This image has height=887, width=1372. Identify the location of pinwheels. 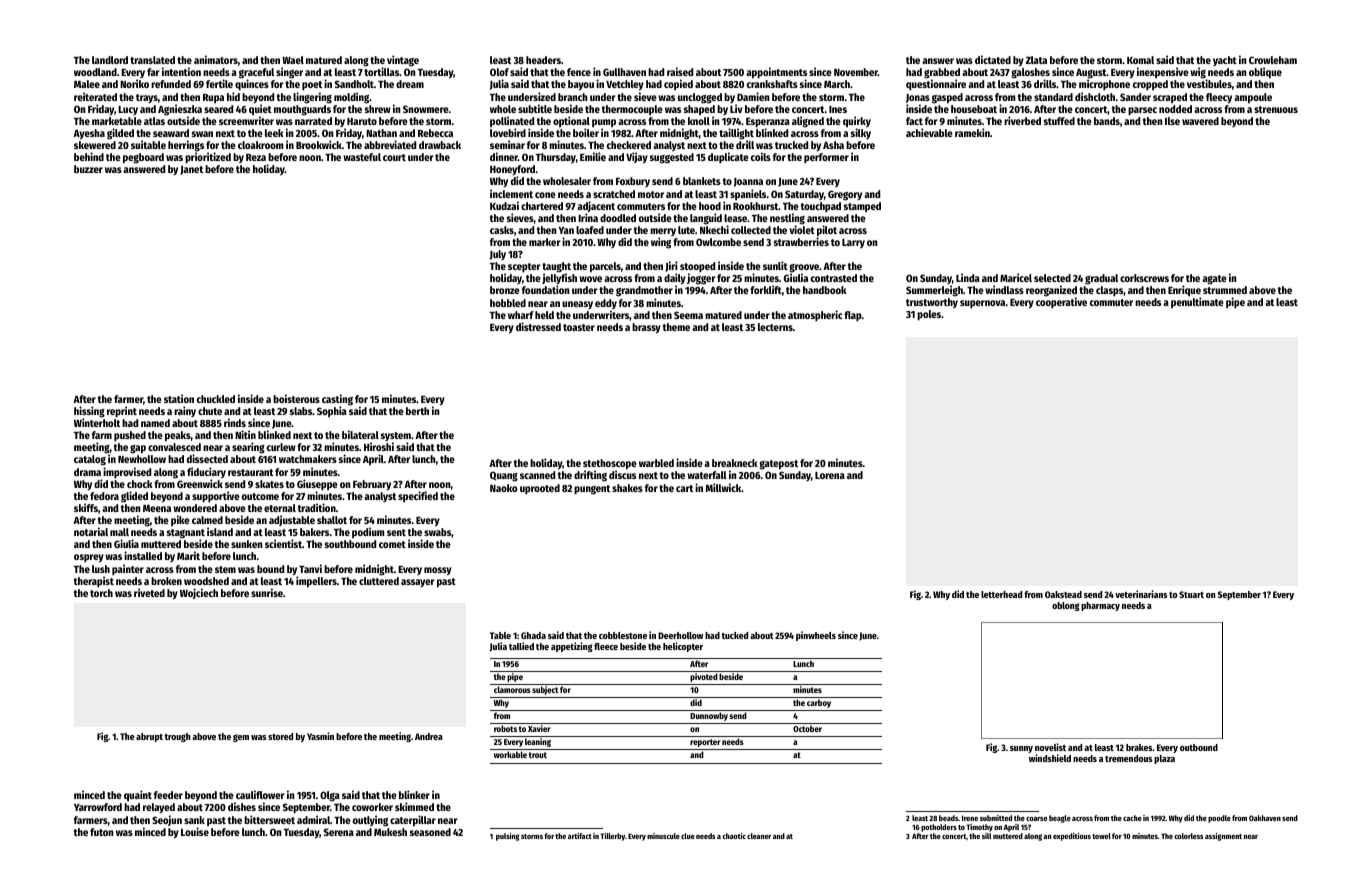
(816, 636).
